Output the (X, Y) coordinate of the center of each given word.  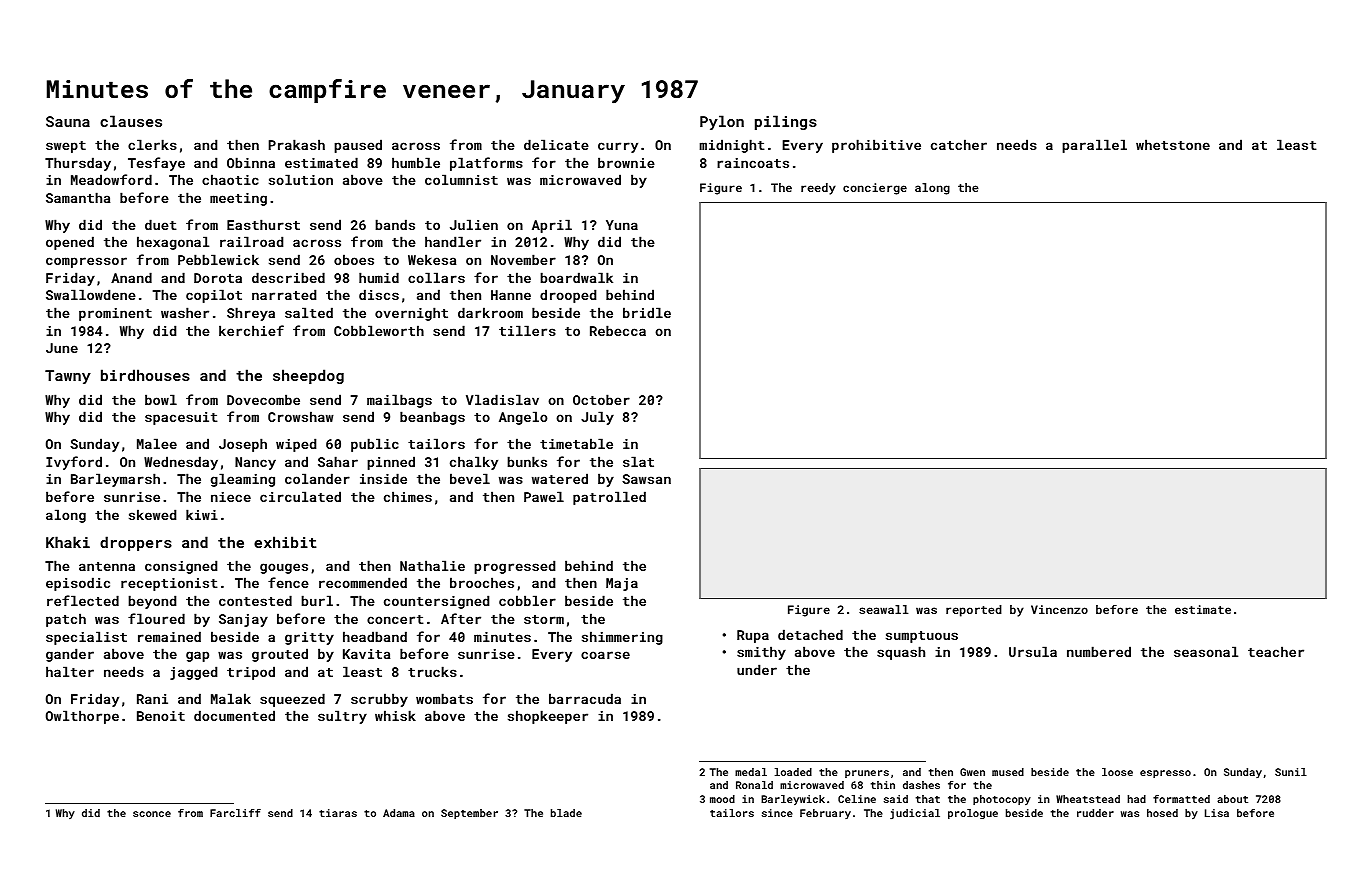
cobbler (527, 600)
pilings (786, 122)
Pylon (722, 122)
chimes (408, 496)
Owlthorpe (82, 717)
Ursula (1033, 651)
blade (566, 813)
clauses (131, 121)
